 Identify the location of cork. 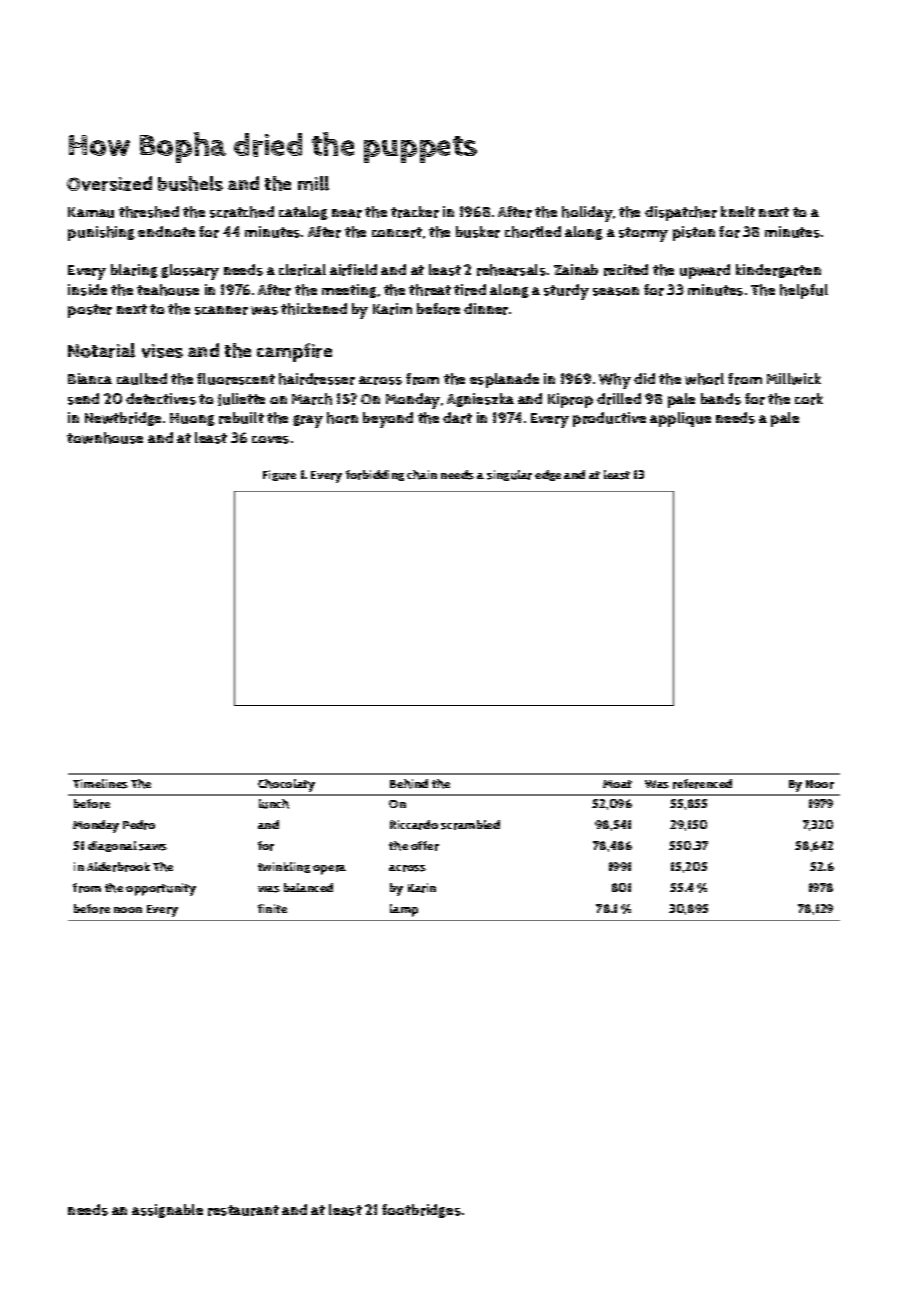
(809, 399).
